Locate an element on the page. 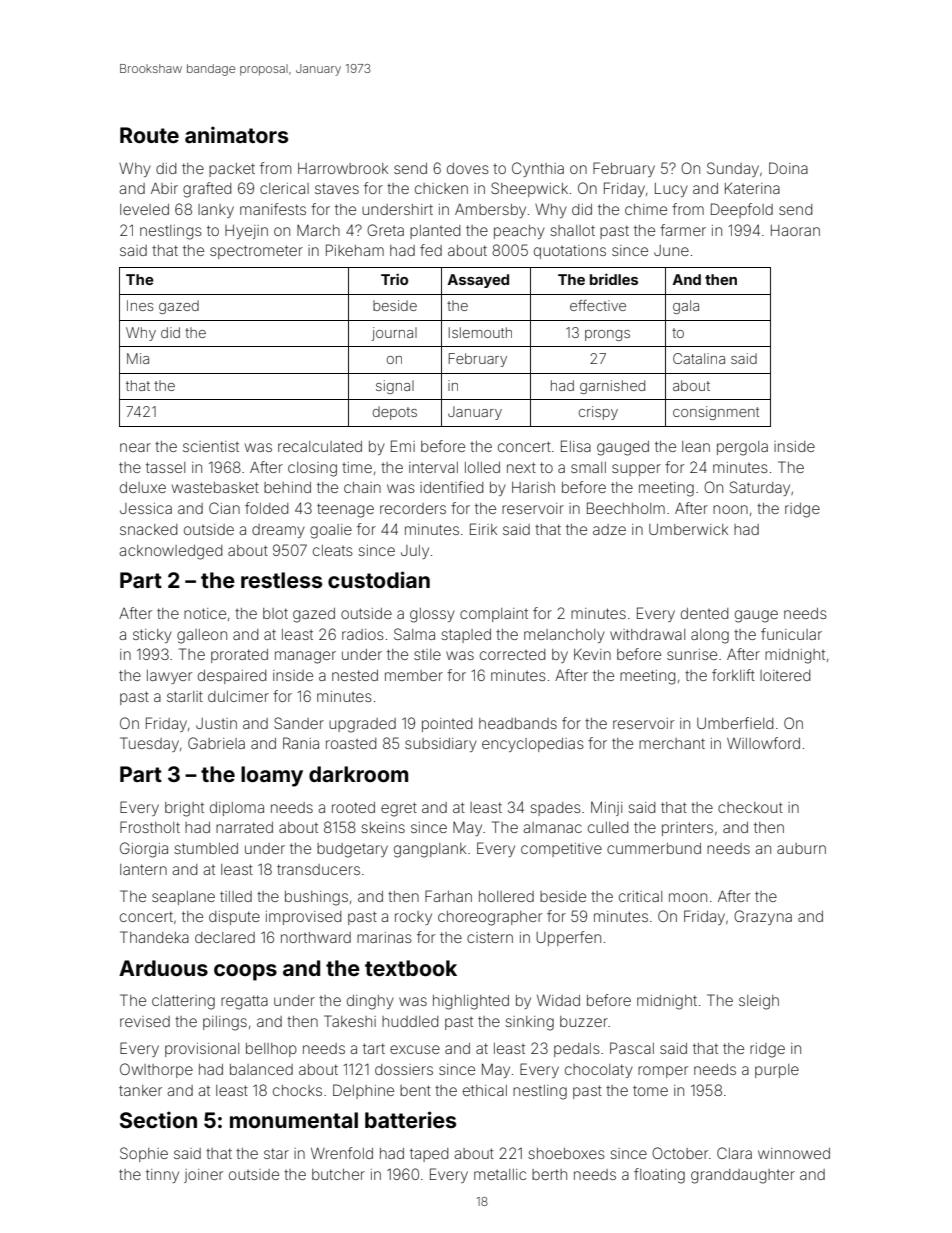 Image resolution: width=952 pixels, height=1233 pixels. Rania is located at coordinates (301, 743).
